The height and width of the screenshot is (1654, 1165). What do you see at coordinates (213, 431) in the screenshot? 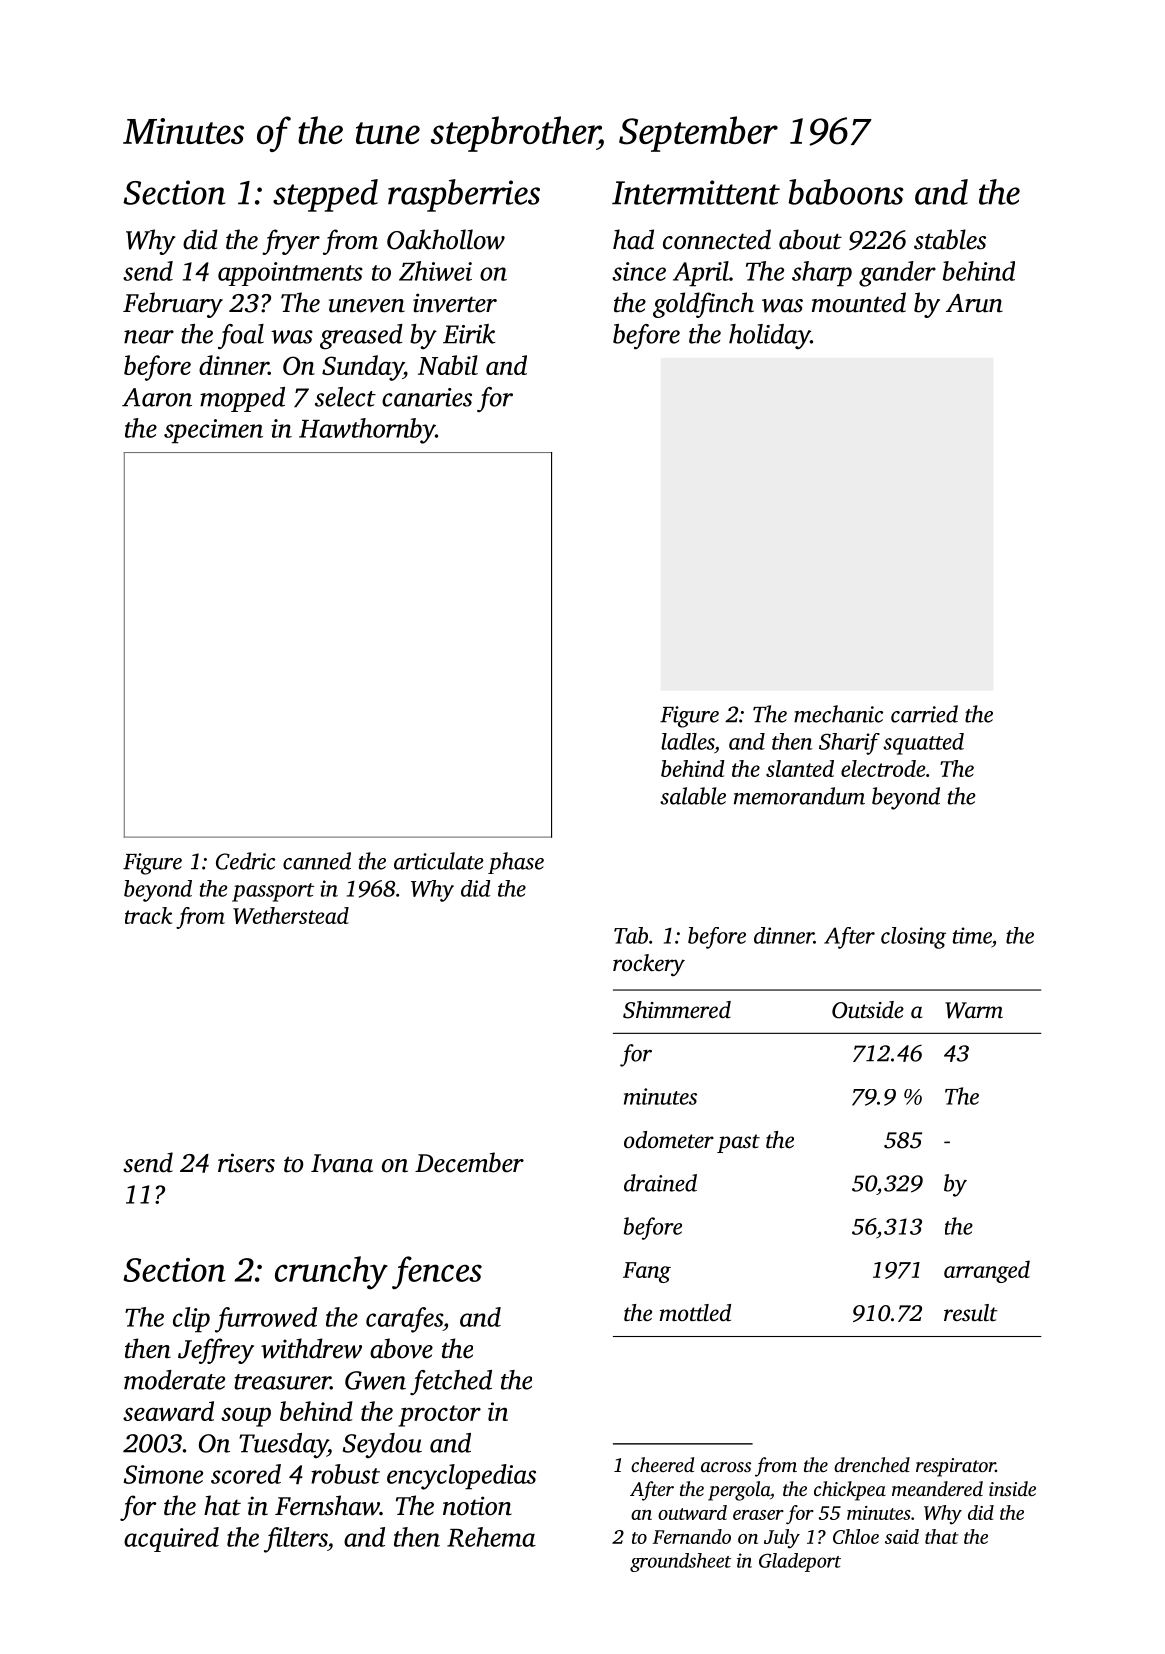
I see `specimen` at bounding box center [213, 431].
